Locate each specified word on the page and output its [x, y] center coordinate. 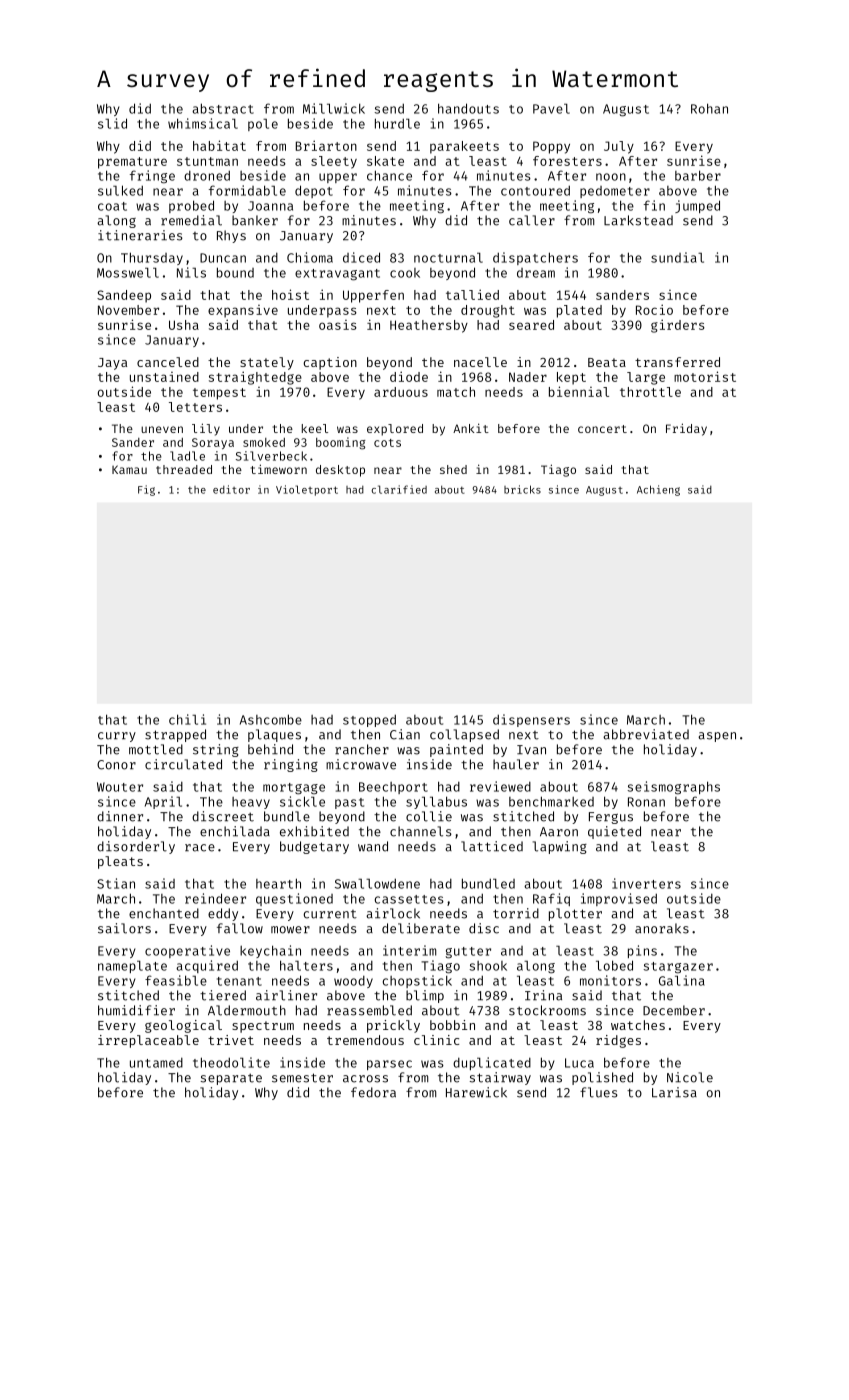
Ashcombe [271, 719]
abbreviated [646, 734]
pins [642, 951]
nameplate [132, 966]
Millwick [334, 108]
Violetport [307, 490]
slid [112, 123]
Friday [686, 429]
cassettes [409, 899]
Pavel [551, 108]
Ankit [471, 428]
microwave [361, 764]
